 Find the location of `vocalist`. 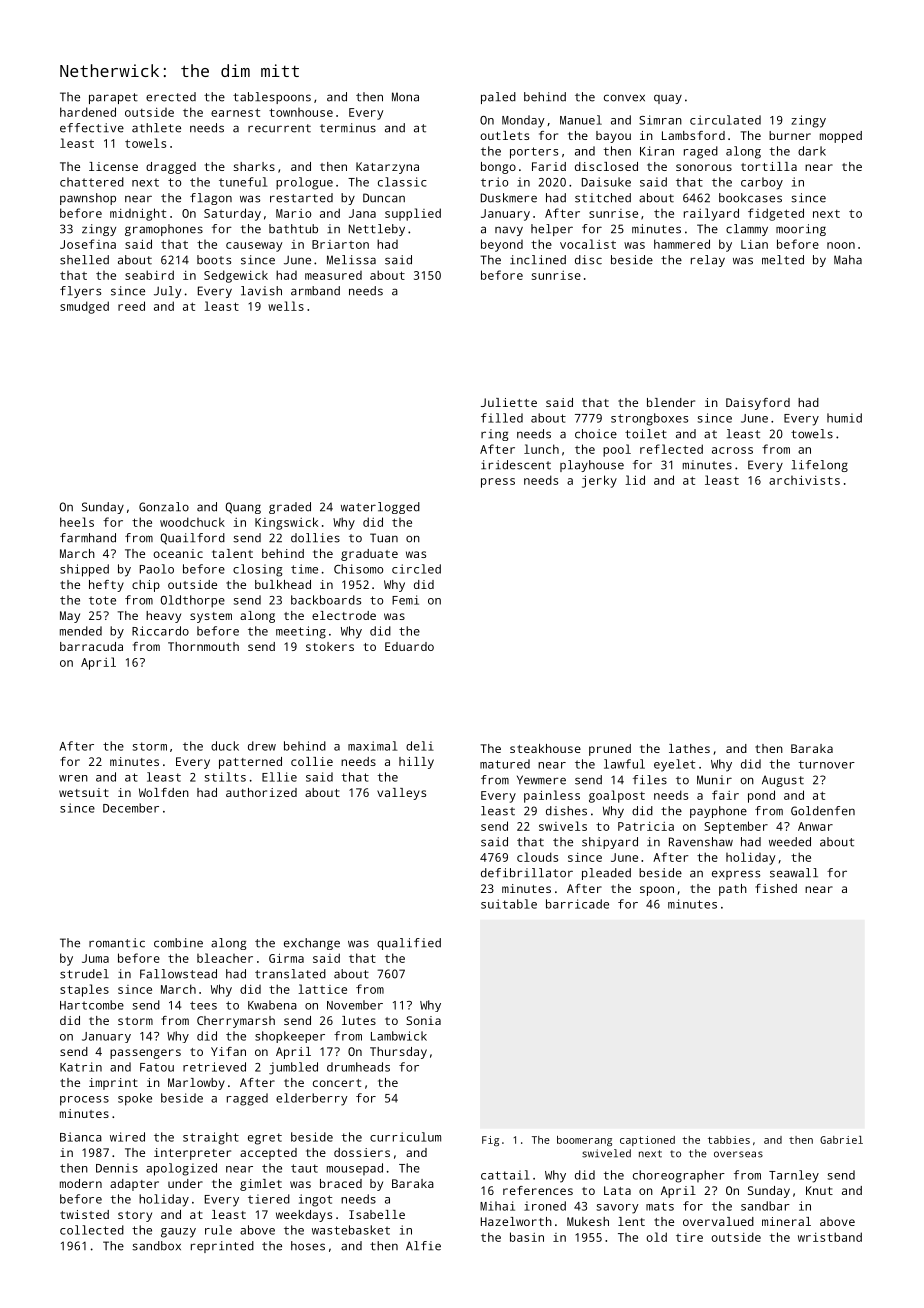

vocalist is located at coordinates (588, 244).
